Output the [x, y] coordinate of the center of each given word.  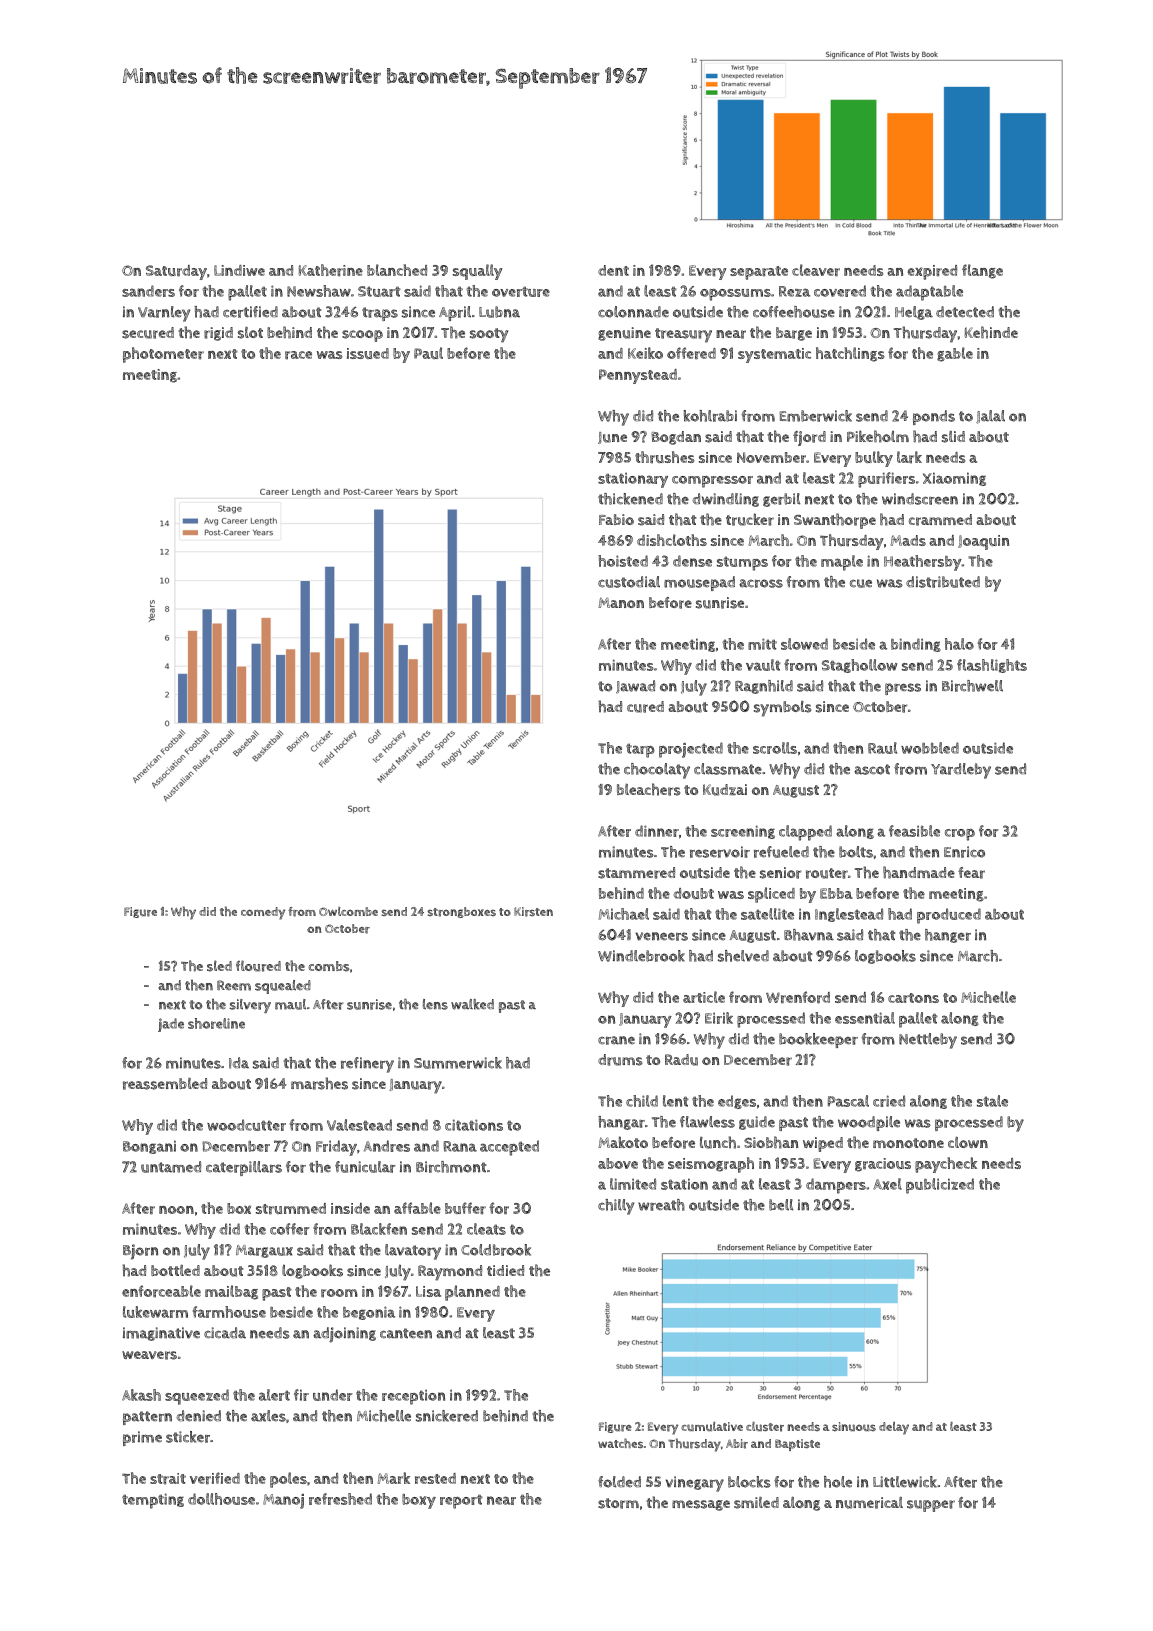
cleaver [816, 270]
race [298, 355]
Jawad [635, 687]
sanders [148, 291]
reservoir [720, 852]
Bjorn [140, 1252]
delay [894, 1428]
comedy [263, 913]
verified [215, 1478]
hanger [948, 936]
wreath [661, 1205]
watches [620, 1443]
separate [759, 273]
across [761, 583]
